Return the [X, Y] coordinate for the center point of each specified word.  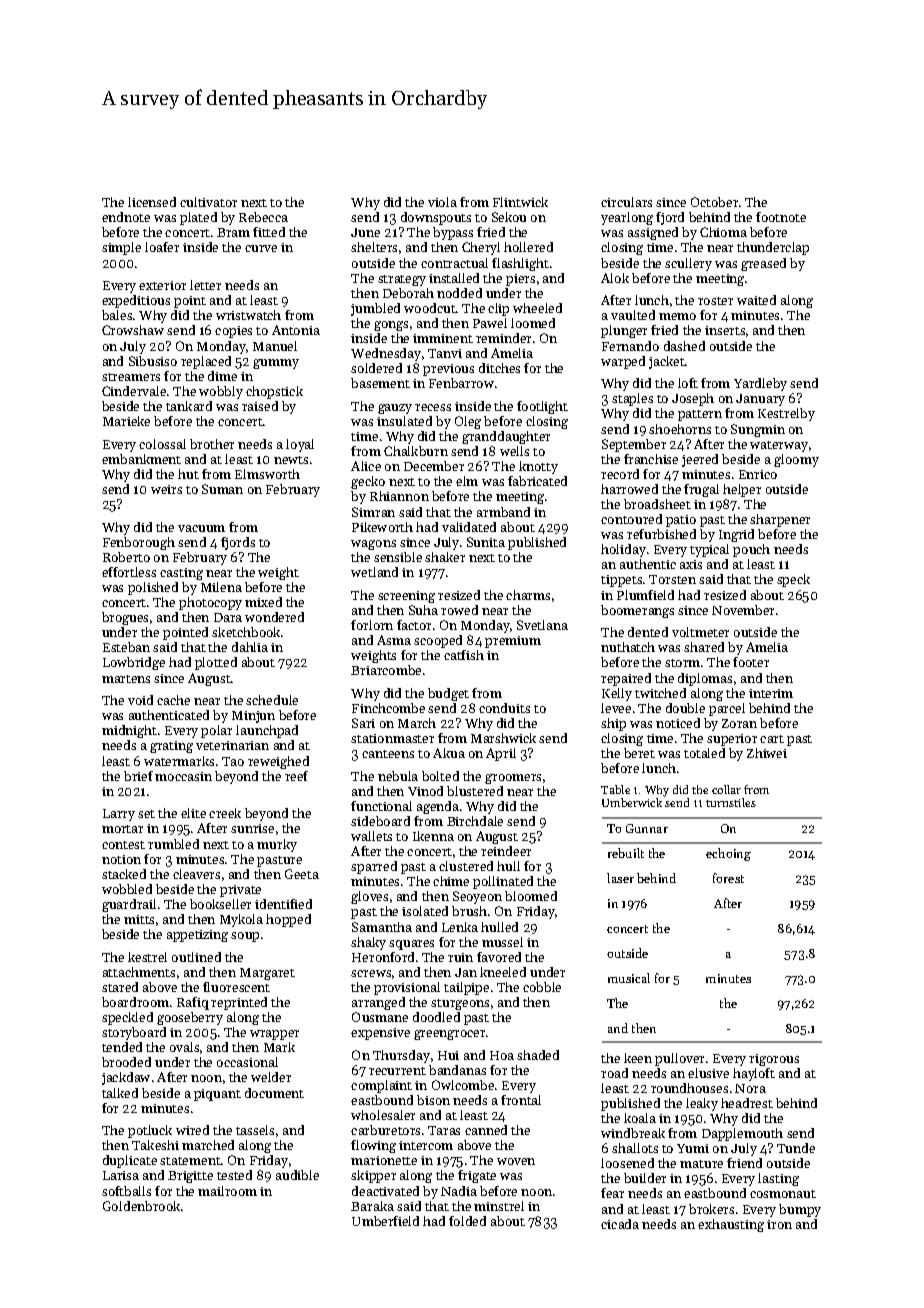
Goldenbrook [141, 1206]
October [714, 202]
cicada [620, 1224]
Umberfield [385, 1221]
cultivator [208, 202]
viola [442, 202]
